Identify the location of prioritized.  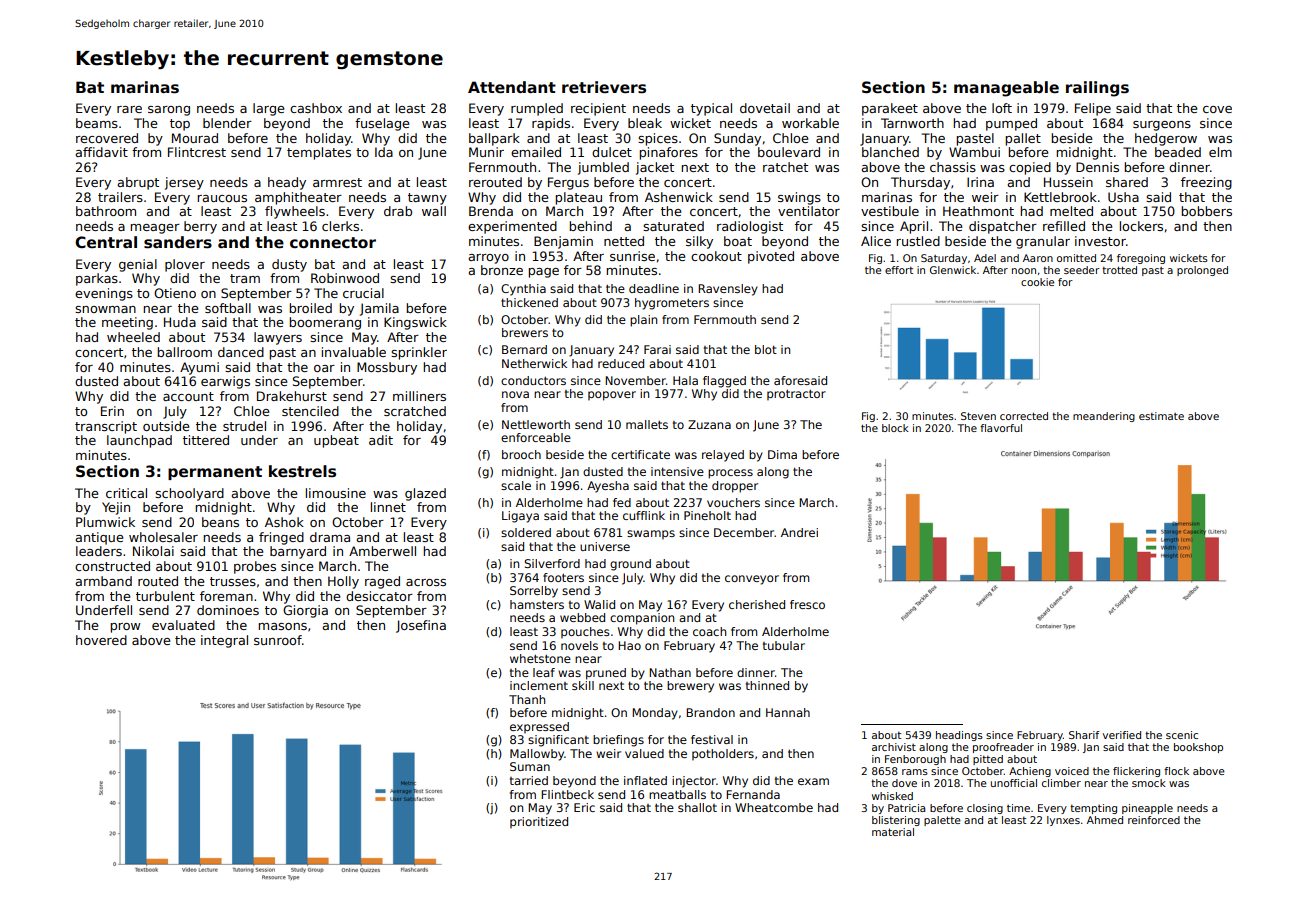
(539, 823).
